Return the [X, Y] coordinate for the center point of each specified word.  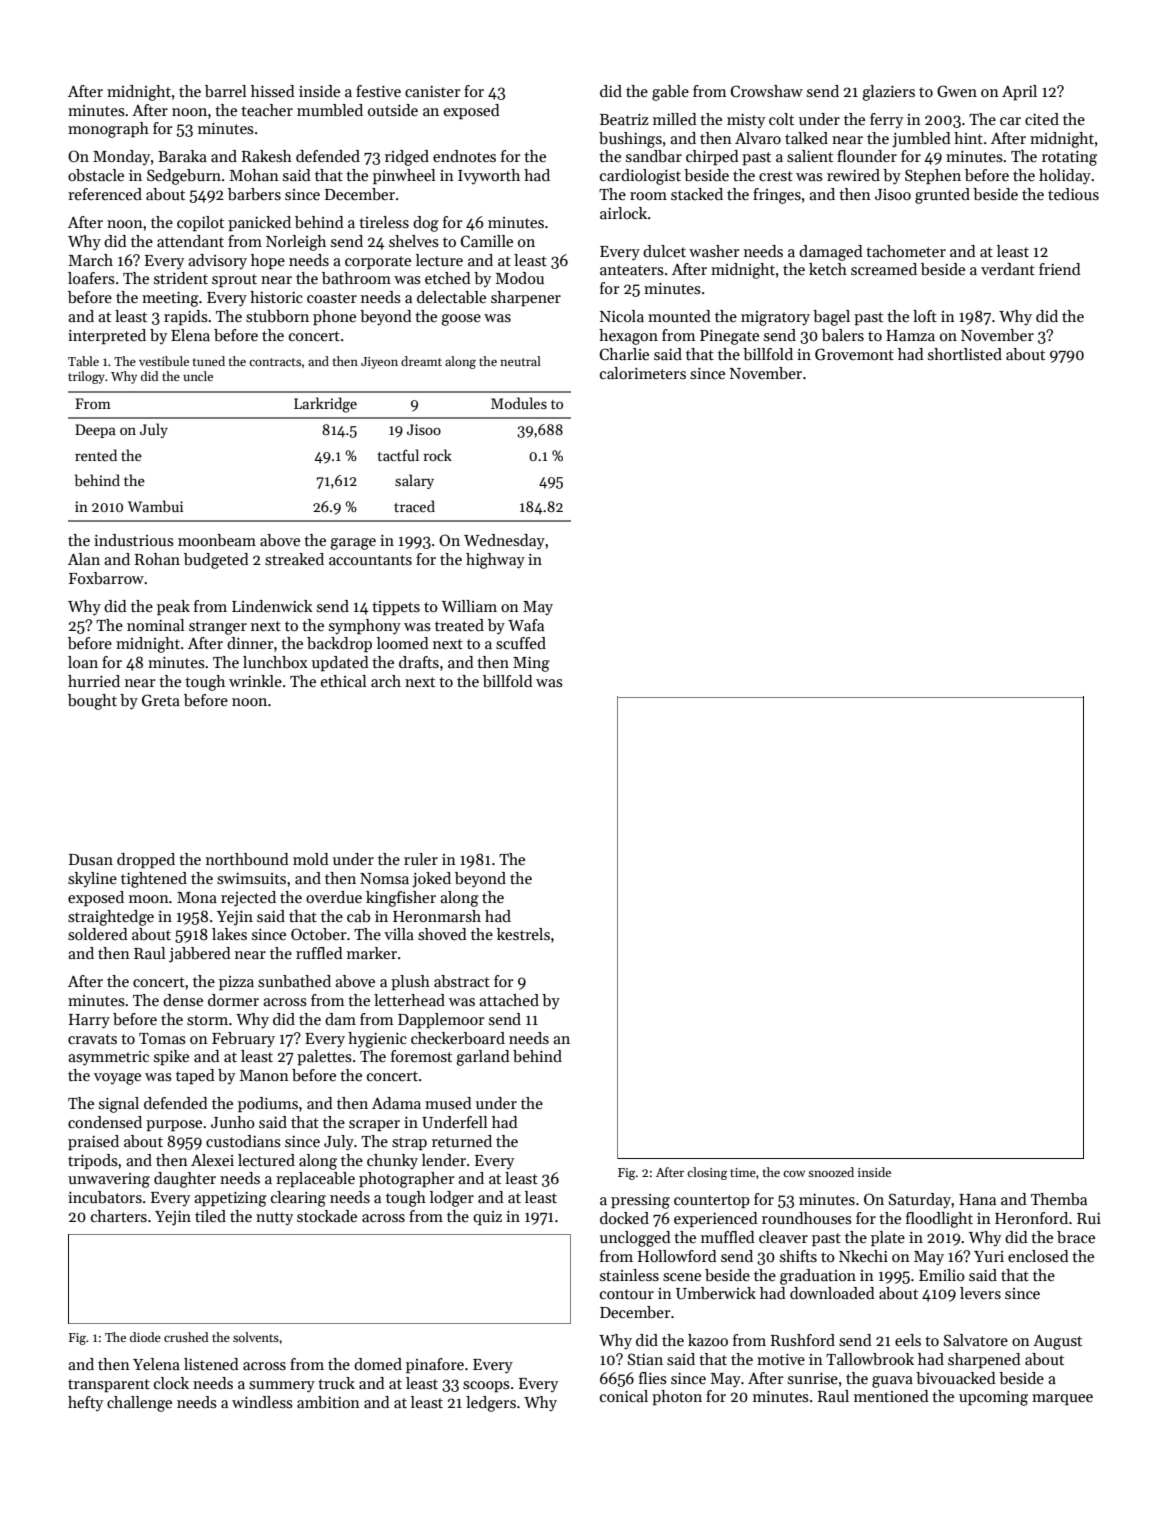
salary [414, 481]
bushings [630, 140]
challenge [139, 1404]
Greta [161, 700]
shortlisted [965, 354]
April [1019, 92]
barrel [226, 91]
